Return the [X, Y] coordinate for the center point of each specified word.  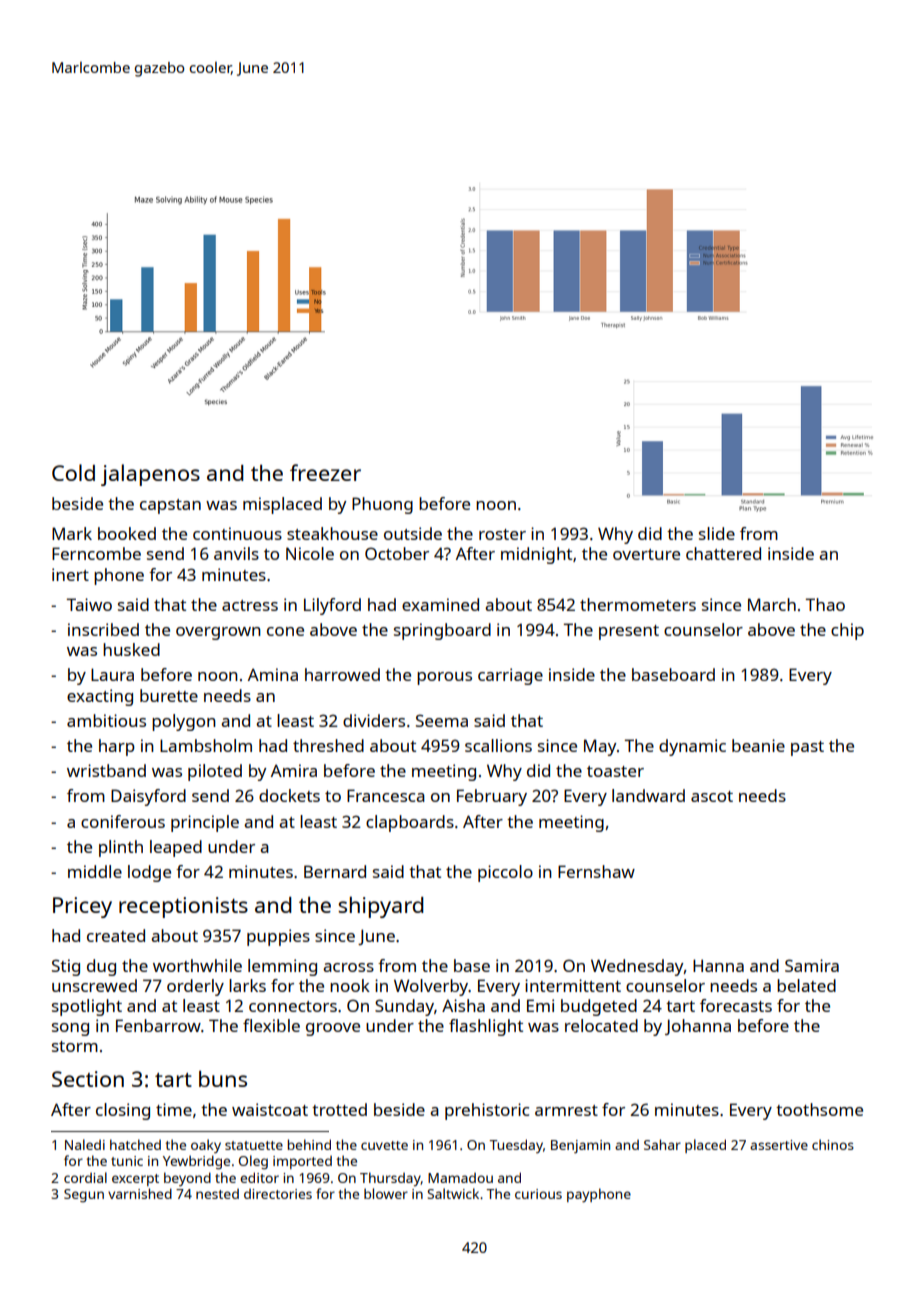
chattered [723, 553]
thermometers [638, 604]
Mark [72, 533]
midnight [536, 555]
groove [333, 1029]
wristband [106, 770]
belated [806, 985]
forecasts [736, 1005]
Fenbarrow [158, 1025]
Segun [84, 1196]
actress [250, 605]
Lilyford [332, 606]
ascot [712, 796]
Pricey [82, 907]
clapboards [410, 823]
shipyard [381, 907]
